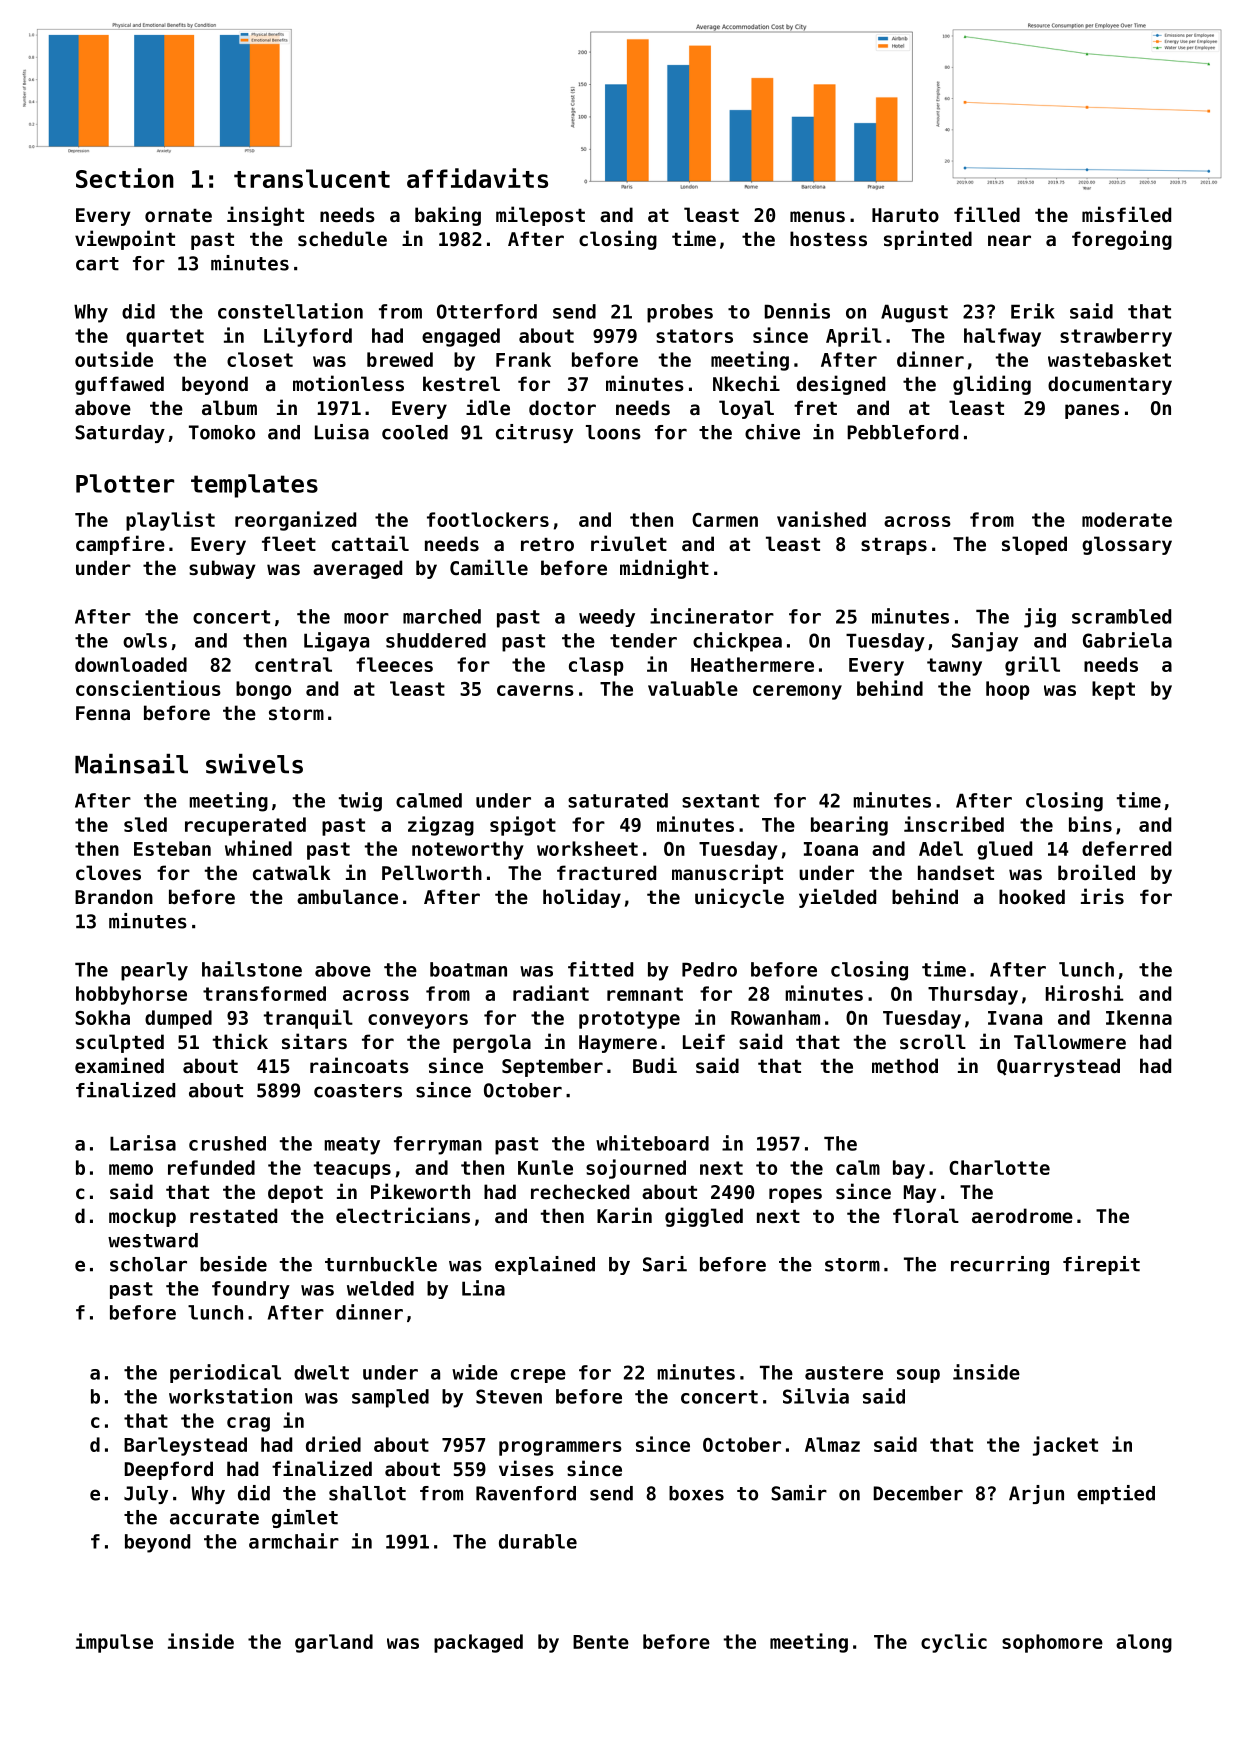  I want to click on Section, so click(125, 178).
